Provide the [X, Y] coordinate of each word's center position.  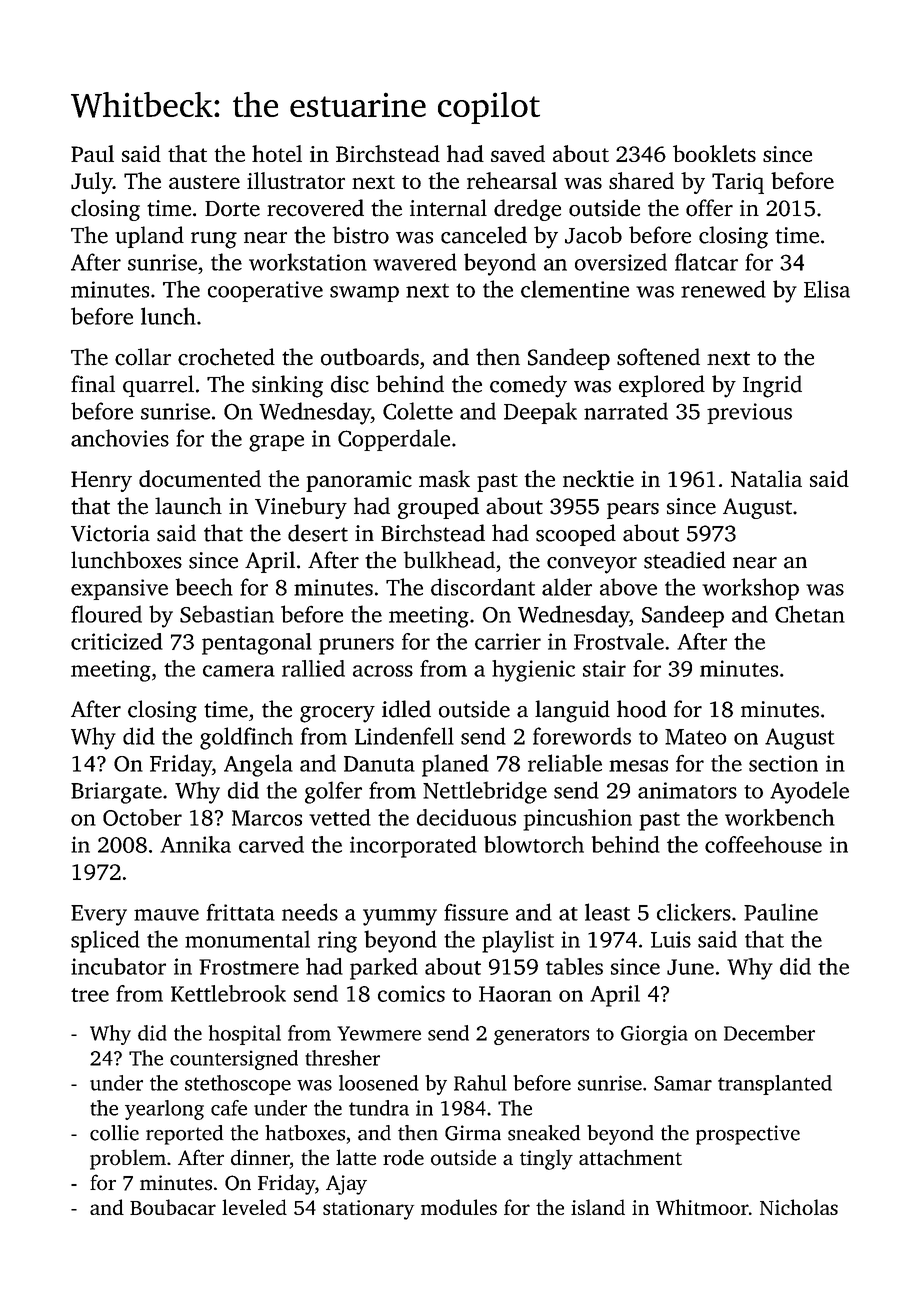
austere [204, 182]
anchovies [120, 438]
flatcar [706, 262]
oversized [621, 262]
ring [337, 942]
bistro [360, 235]
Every [99, 915]
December [769, 1033]
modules [459, 1207]
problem [128, 1159]
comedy [528, 386]
